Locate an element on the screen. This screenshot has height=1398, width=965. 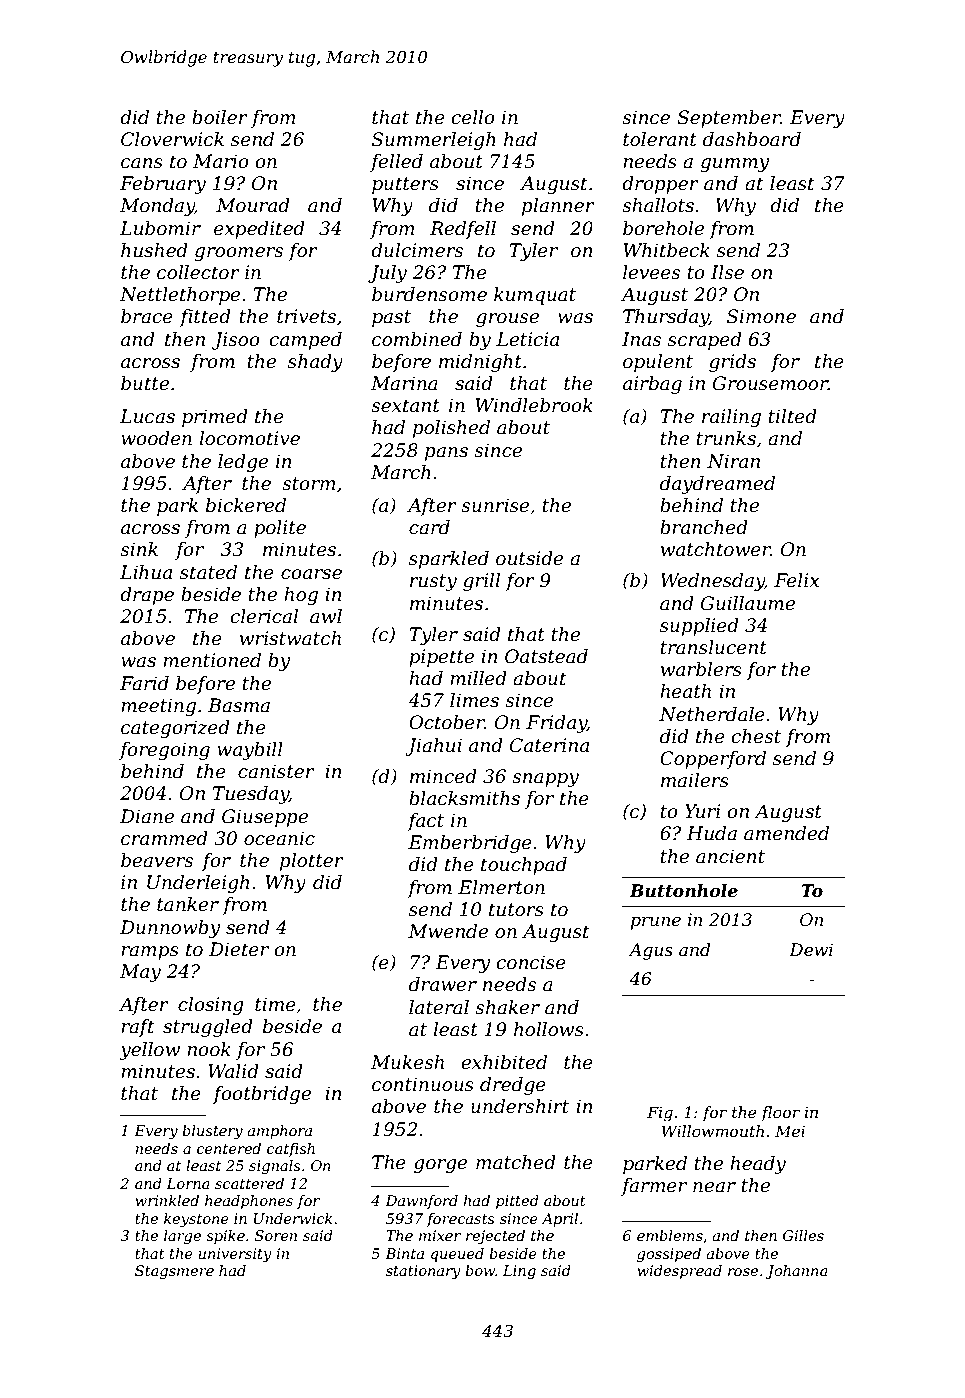
trunks is located at coordinates (726, 438).
